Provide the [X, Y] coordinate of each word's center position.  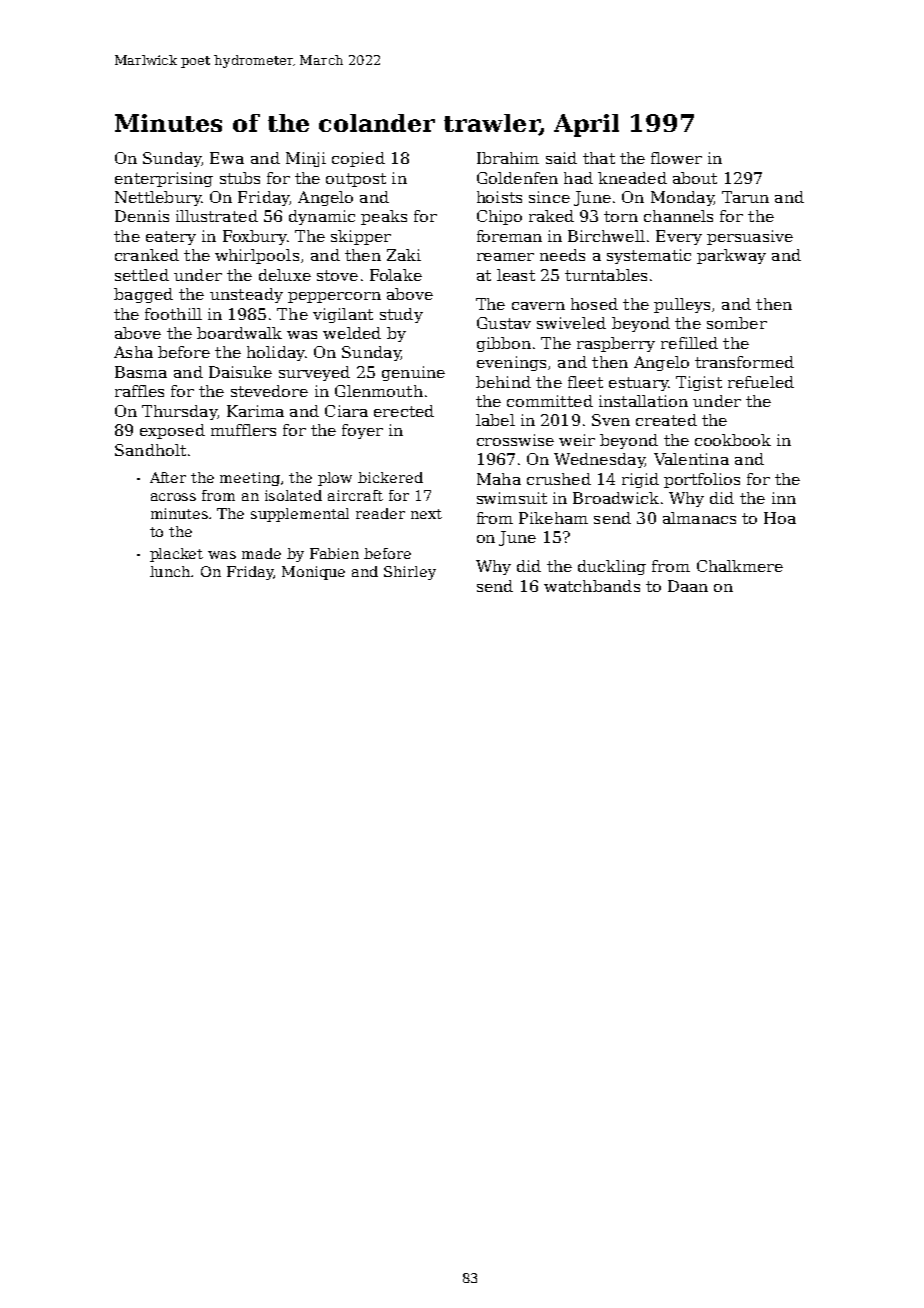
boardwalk [239, 333]
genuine [413, 373]
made [261, 553]
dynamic [322, 217]
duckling [612, 567]
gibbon [504, 344]
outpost [356, 180]
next [426, 514]
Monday [682, 198]
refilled [689, 343]
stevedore [269, 391]
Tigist [699, 383]
